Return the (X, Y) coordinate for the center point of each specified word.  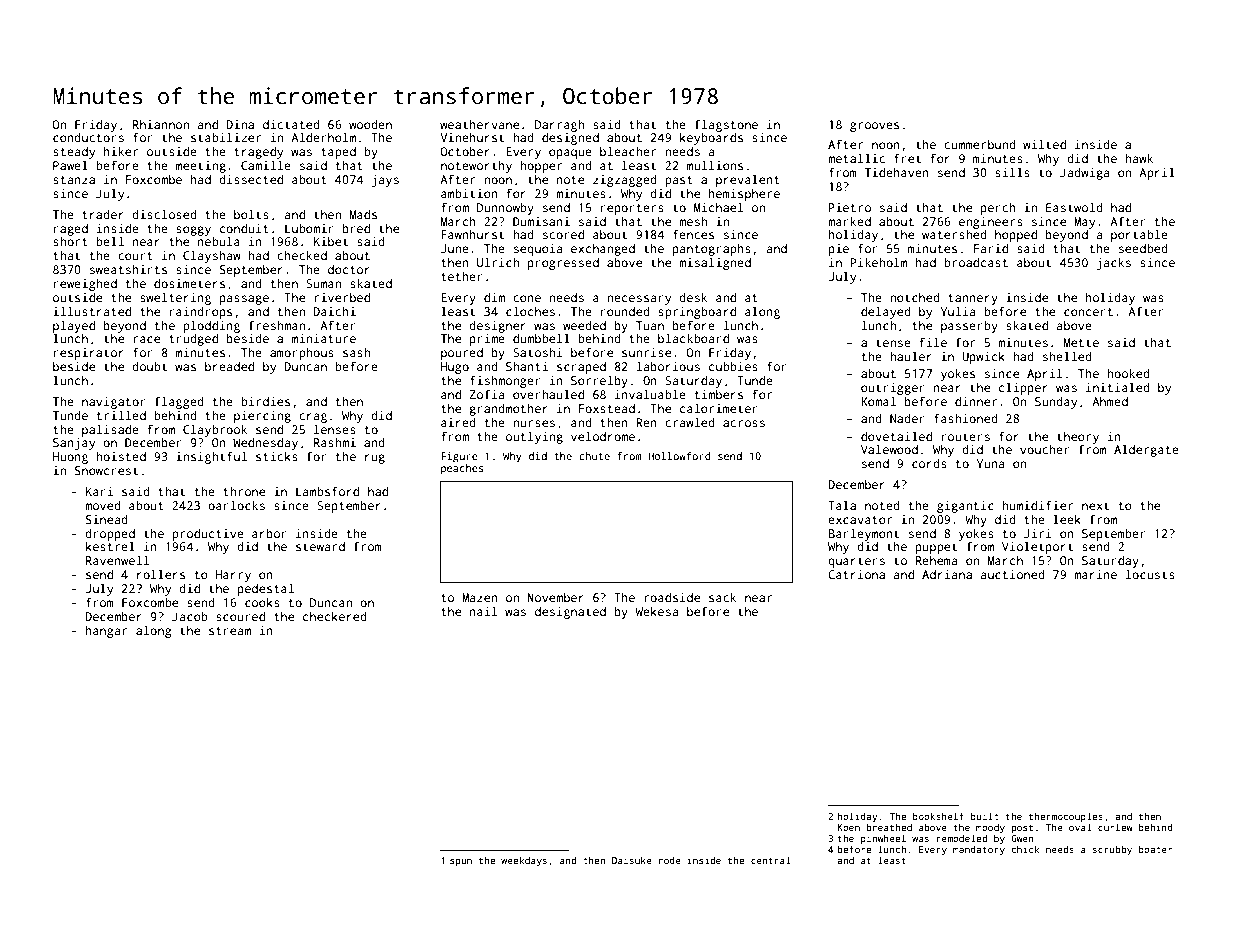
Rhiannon (161, 124)
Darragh (559, 126)
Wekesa (656, 611)
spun (461, 862)
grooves (874, 127)
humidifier (1037, 505)
